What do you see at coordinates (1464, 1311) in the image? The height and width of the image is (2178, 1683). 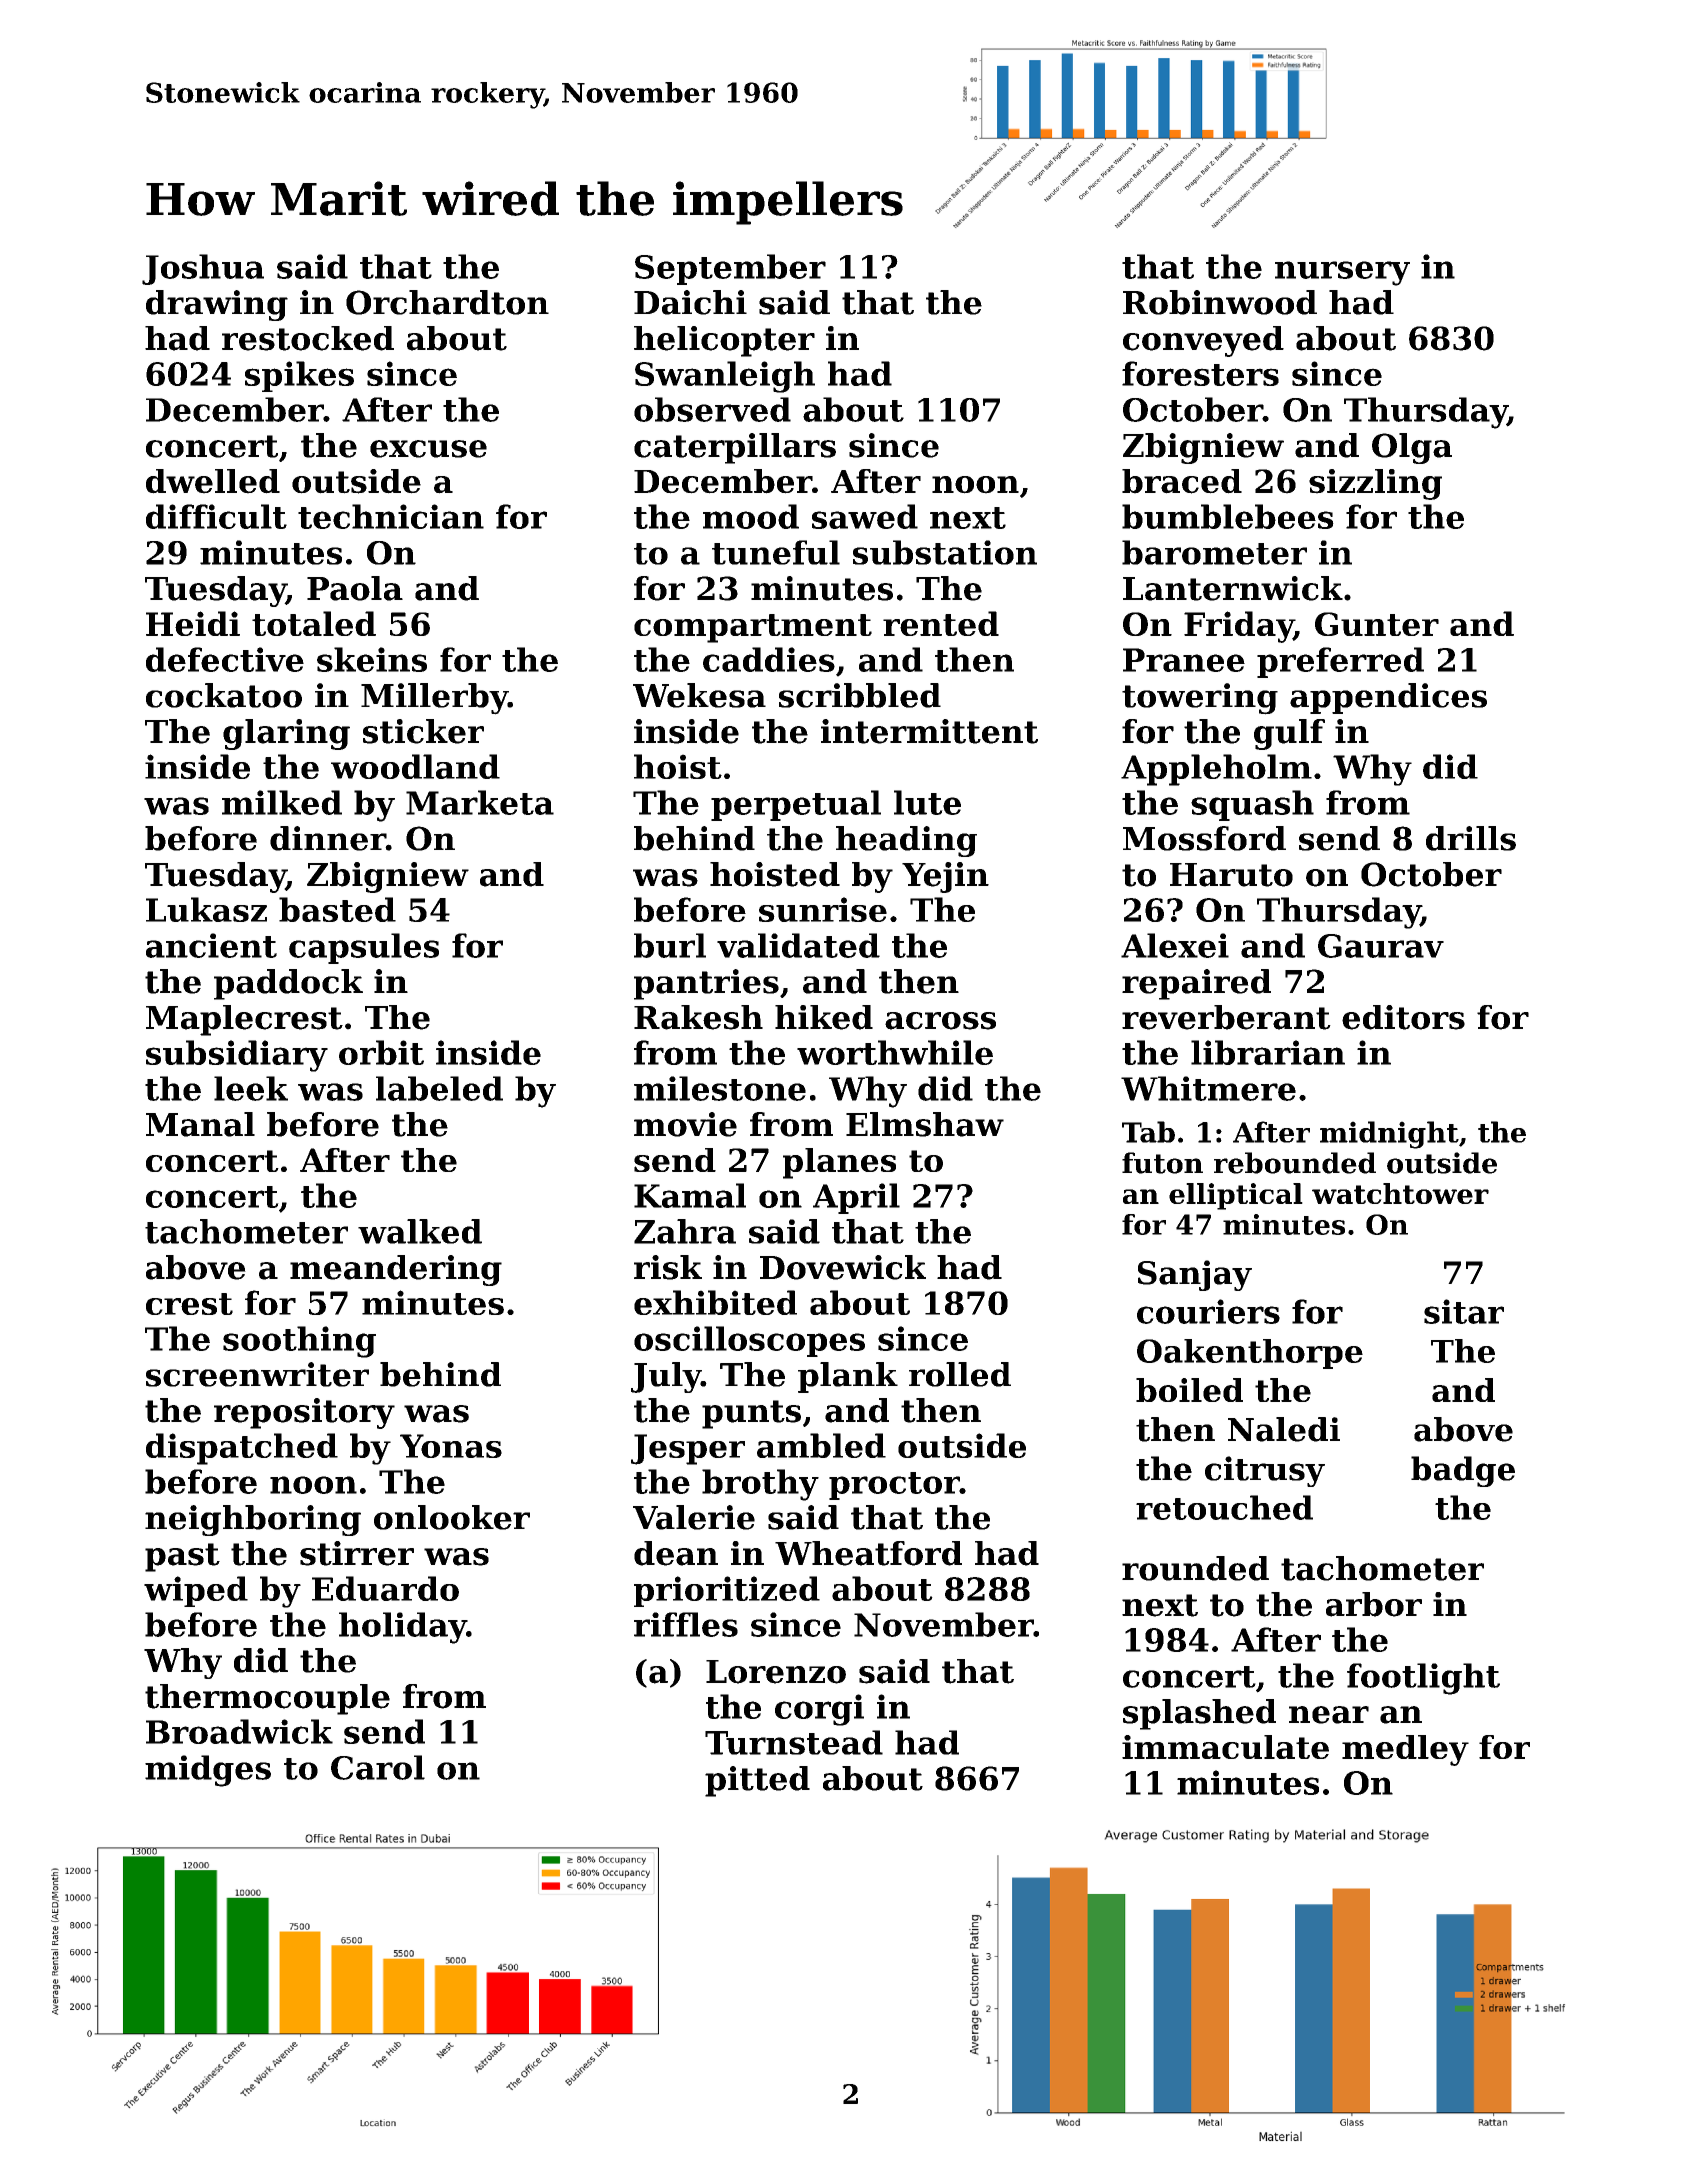 I see `sitar` at bounding box center [1464, 1311].
